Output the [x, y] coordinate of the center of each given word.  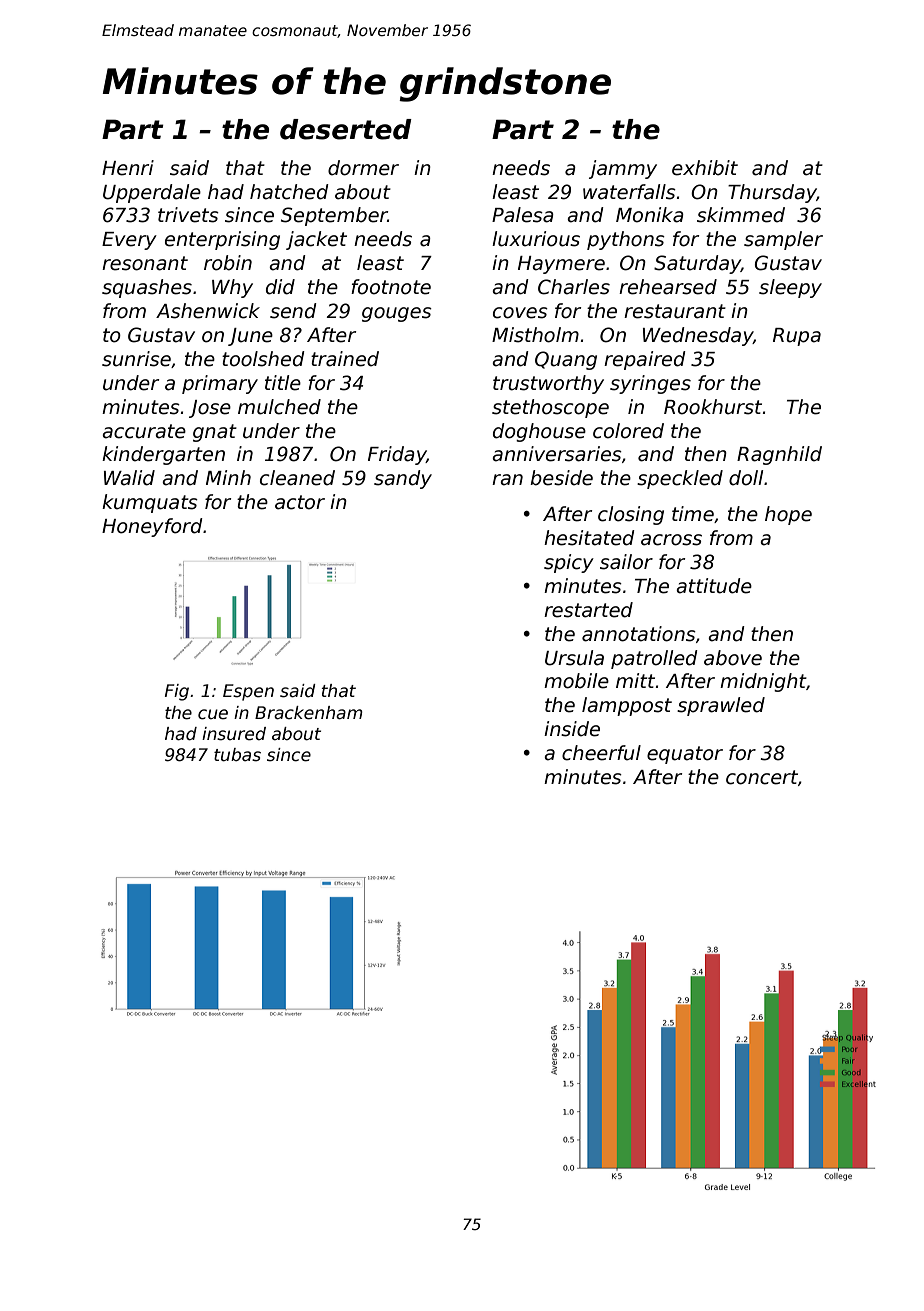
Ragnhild [779, 455]
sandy [403, 479]
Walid [129, 478]
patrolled [654, 659]
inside [572, 729]
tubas [237, 755]
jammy [623, 169]
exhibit [705, 168]
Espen [248, 692]
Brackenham [309, 713]
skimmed [741, 215]
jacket [316, 240]
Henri [128, 168]
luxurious [536, 239]
